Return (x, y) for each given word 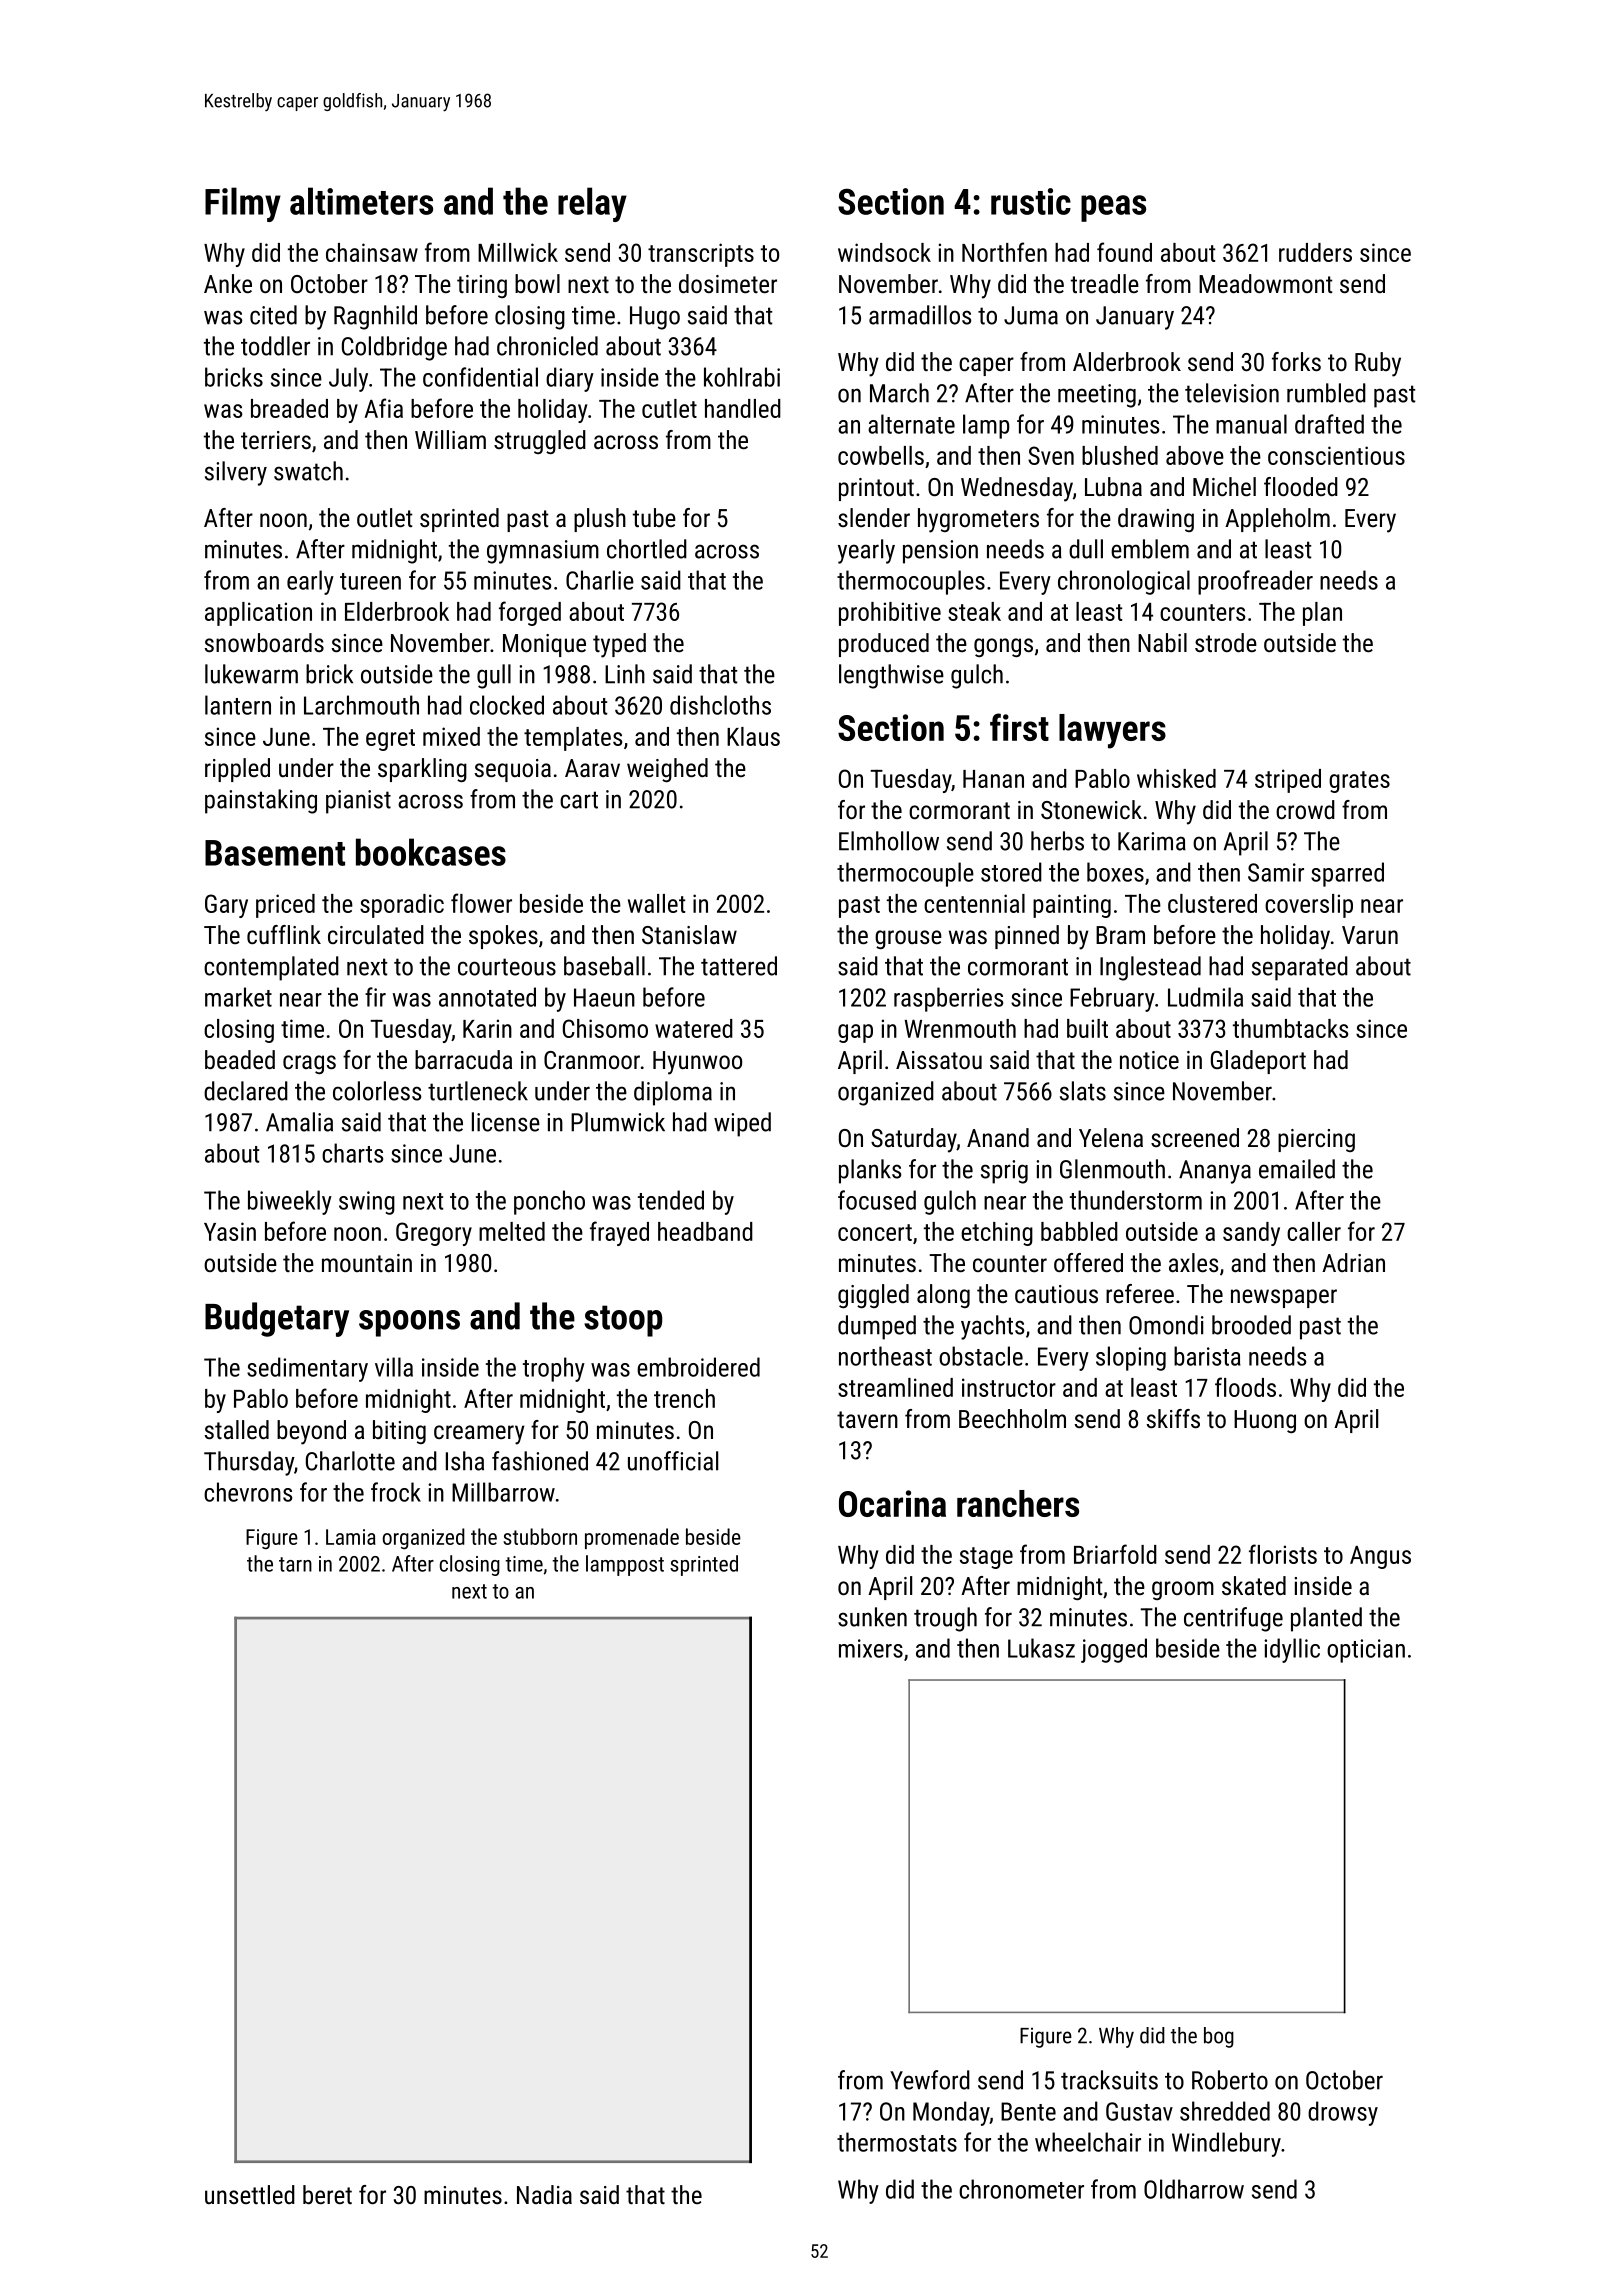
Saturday (914, 1140)
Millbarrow (503, 1492)
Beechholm (1012, 1418)
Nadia (544, 2194)
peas (1113, 208)
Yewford (930, 2080)
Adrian (1353, 1262)
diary (570, 379)
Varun (1370, 935)
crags (309, 1064)
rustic (1031, 201)
